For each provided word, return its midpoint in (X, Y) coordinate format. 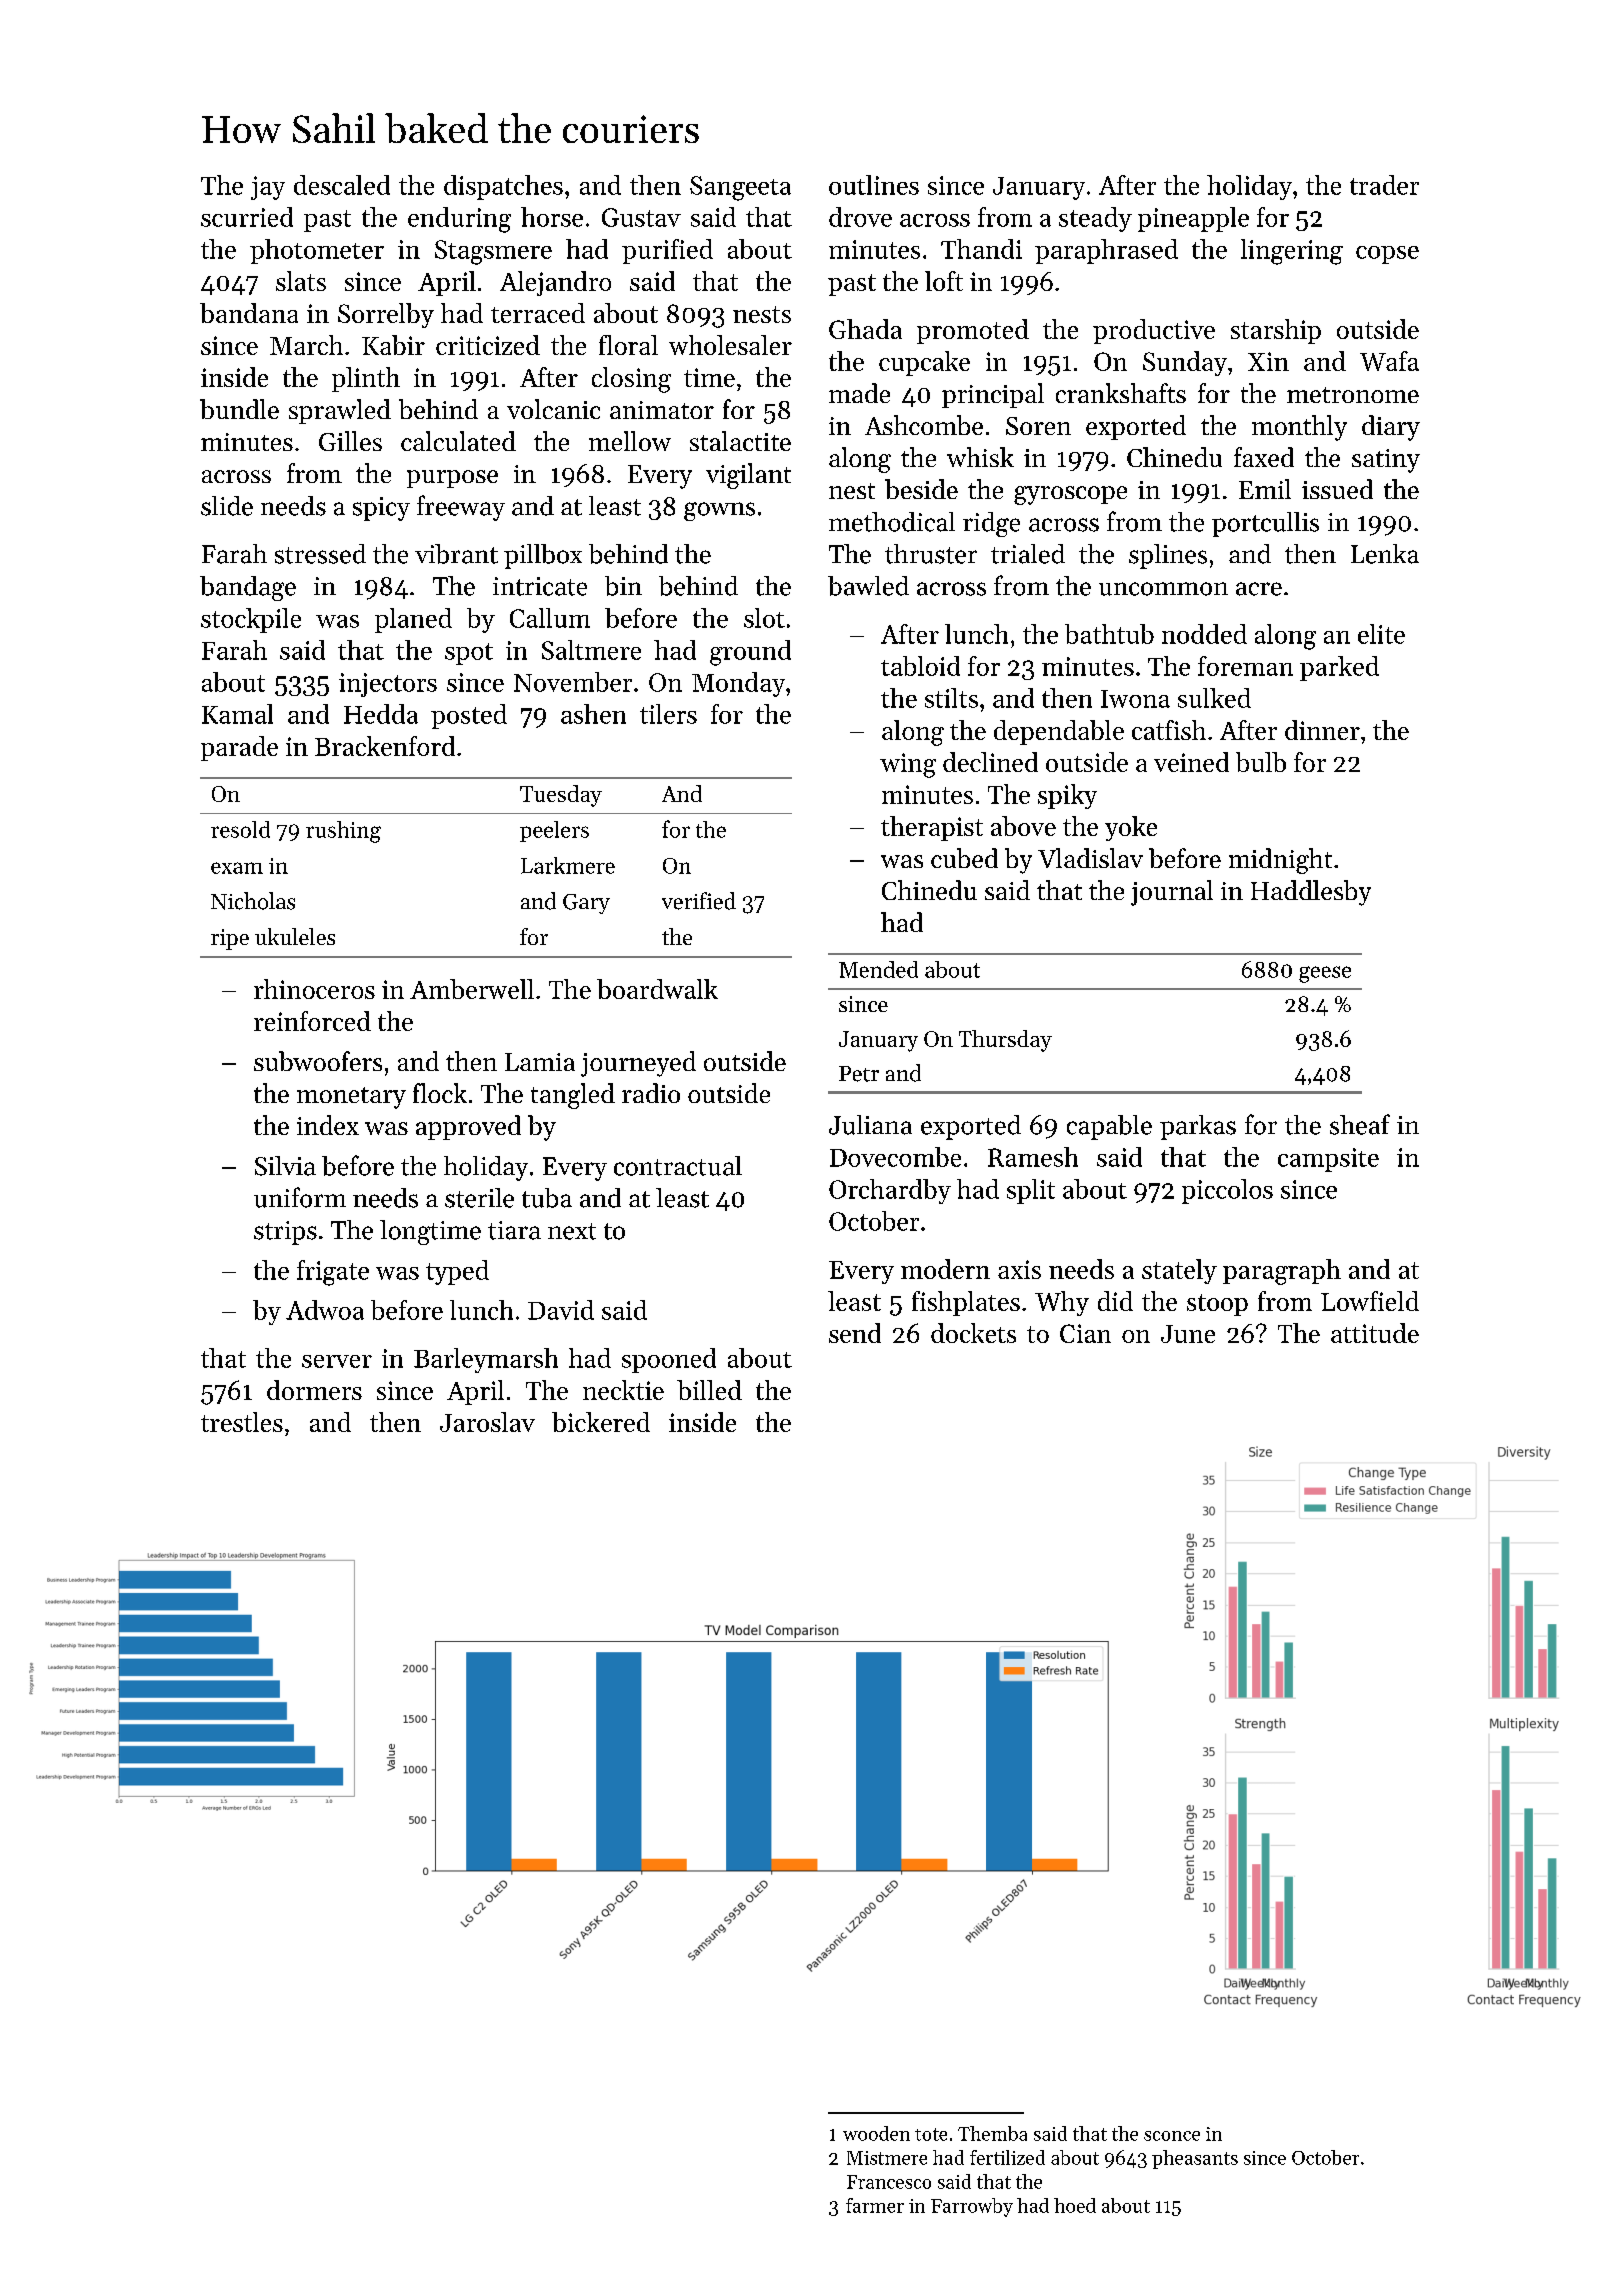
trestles (242, 1422)
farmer (875, 2205)
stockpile (251, 620)
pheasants (1195, 2159)
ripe (230, 939)
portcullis (1265, 524)
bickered (601, 1422)
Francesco (889, 2182)
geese (1325, 974)
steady (1095, 219)
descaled (342, 185)
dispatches (503, 187)
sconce (1172, 2136)
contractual (678, 1166)
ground (750, 653)
